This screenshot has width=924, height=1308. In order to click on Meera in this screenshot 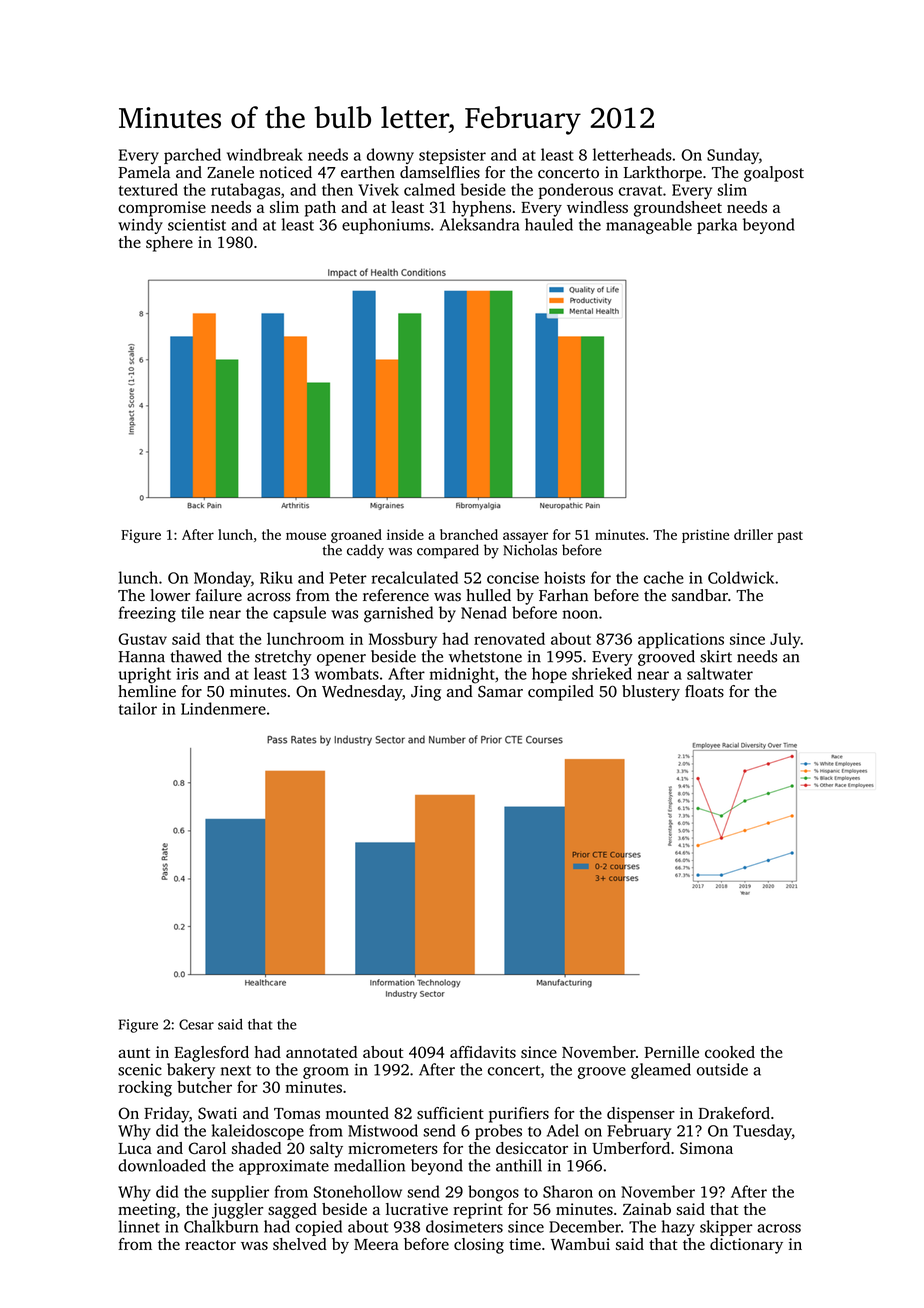, I will do `click(376, 1244)`.
